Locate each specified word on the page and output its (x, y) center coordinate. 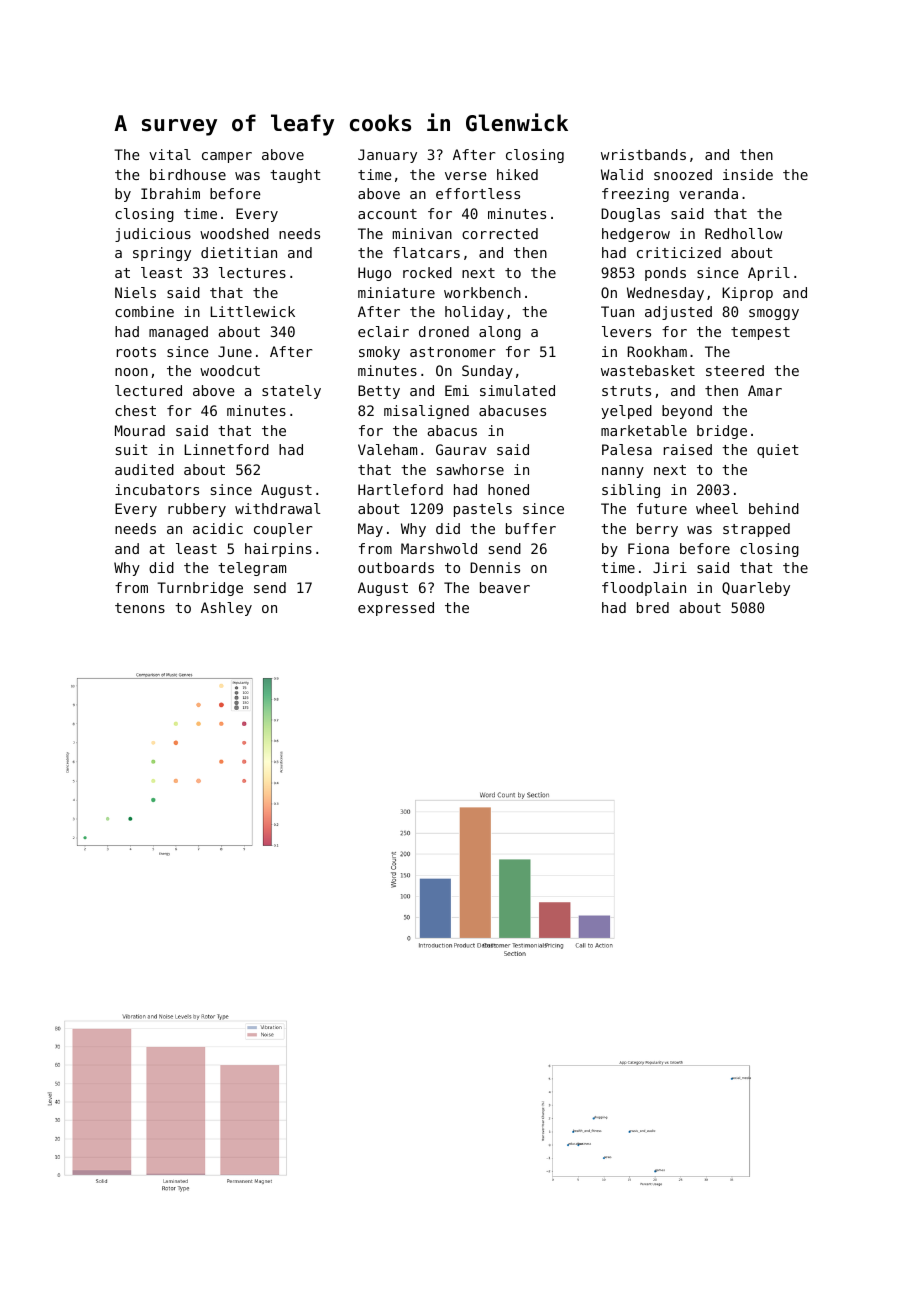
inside (748, 174)
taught (295, 176)
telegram (252, 569)
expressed (396, 609)
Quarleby (756, 589)
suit (132, 449)
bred (653, 607)
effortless (478, 193)
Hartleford (400, 489)
